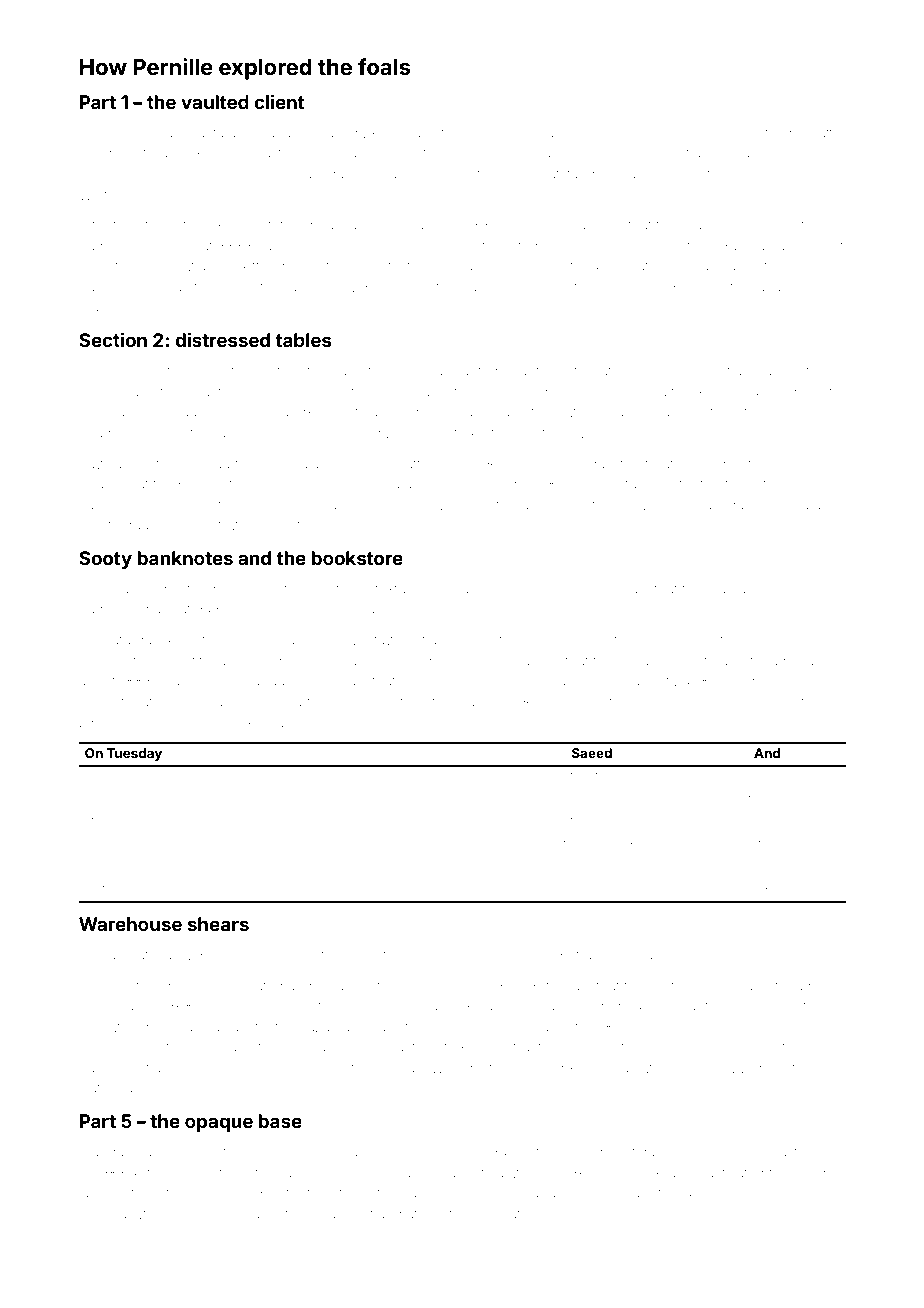 This screenshot has width=924, height=1308. What do you see at coordinates (191, 1174) in the screenshot?
I see `closing` at bounding box center [191, 1174].
